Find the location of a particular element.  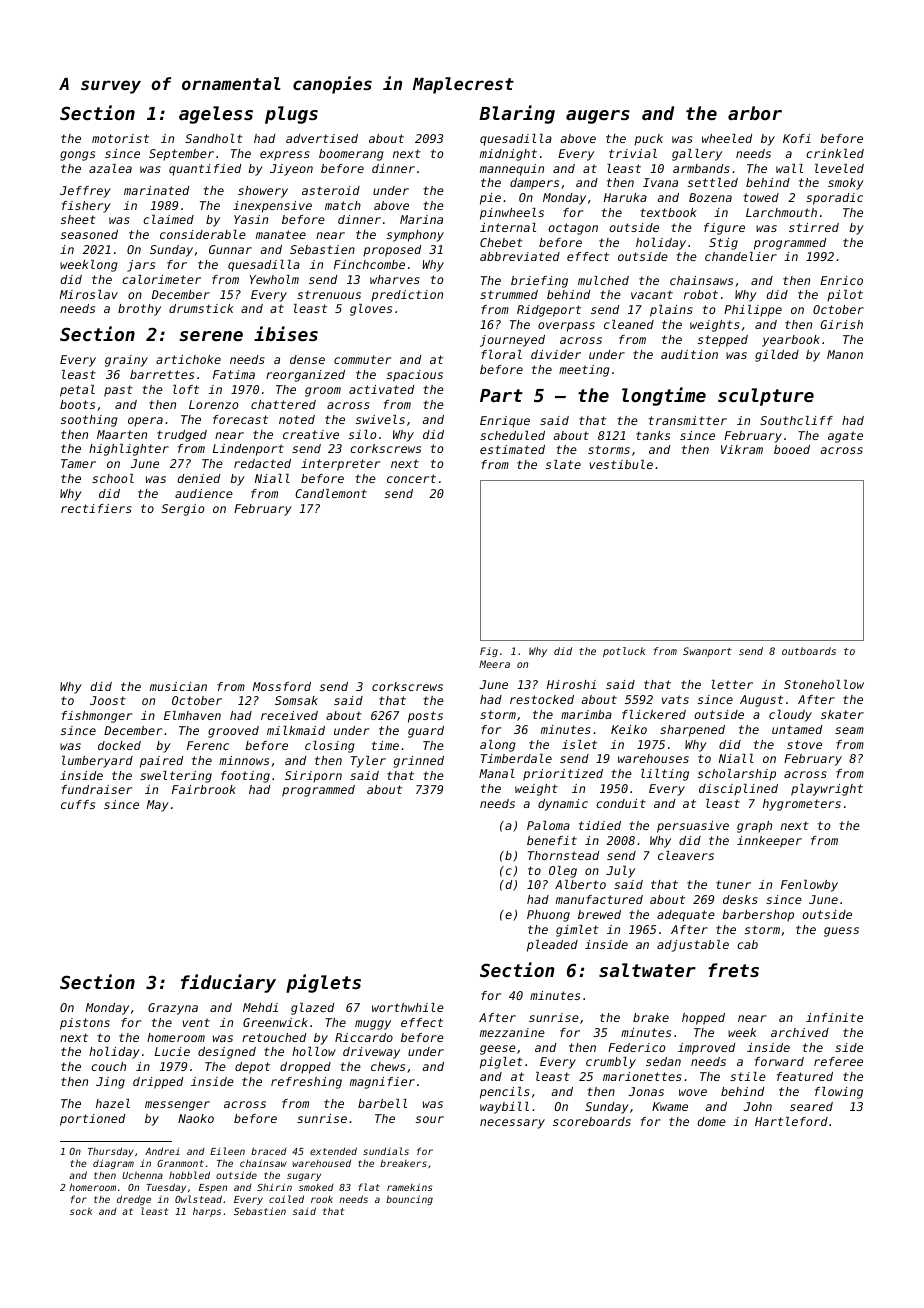

sculpture is located at coordinates (766, 397).
